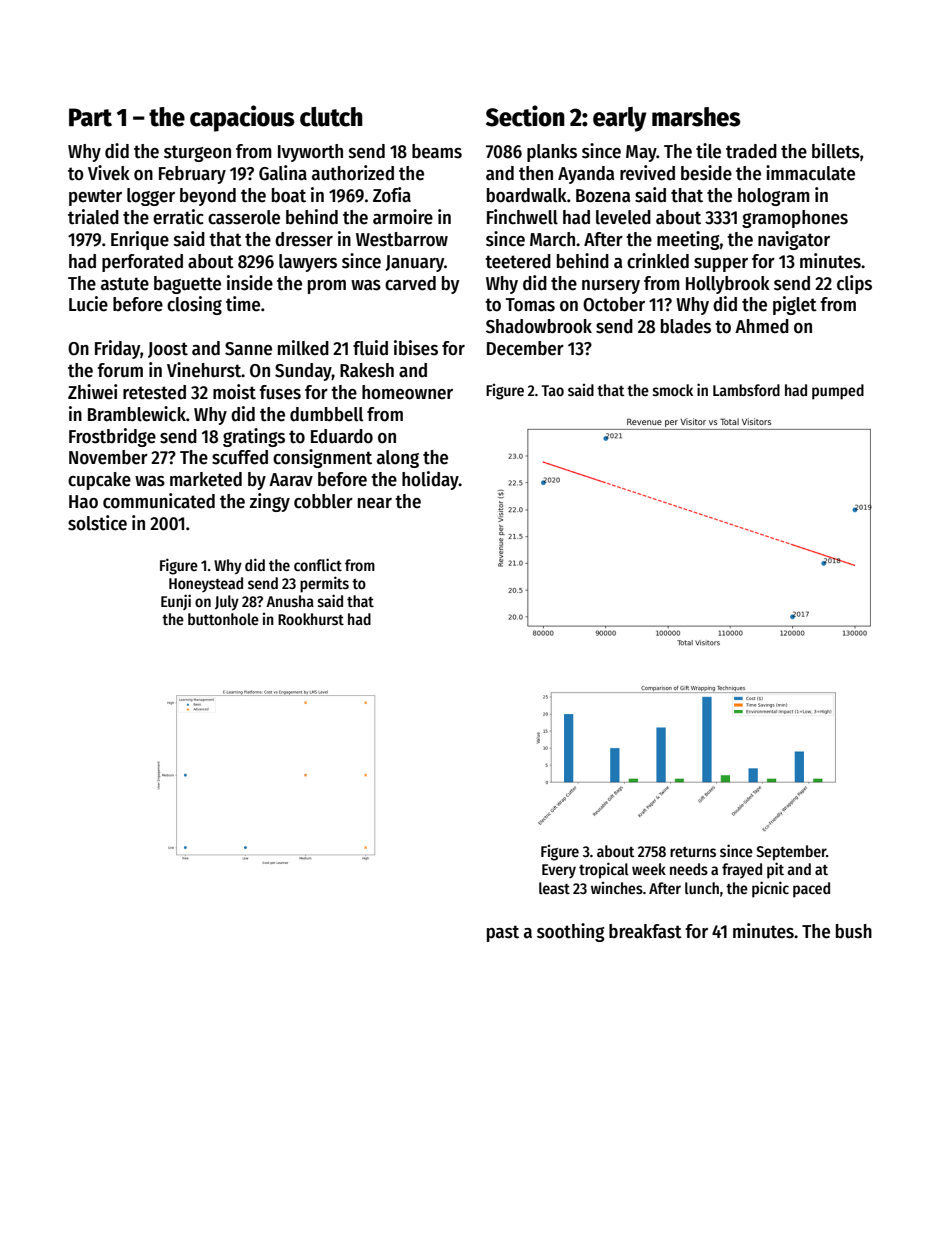 The image size is (952, 1233). I want to click on buttonhole, so click(223, 619).
